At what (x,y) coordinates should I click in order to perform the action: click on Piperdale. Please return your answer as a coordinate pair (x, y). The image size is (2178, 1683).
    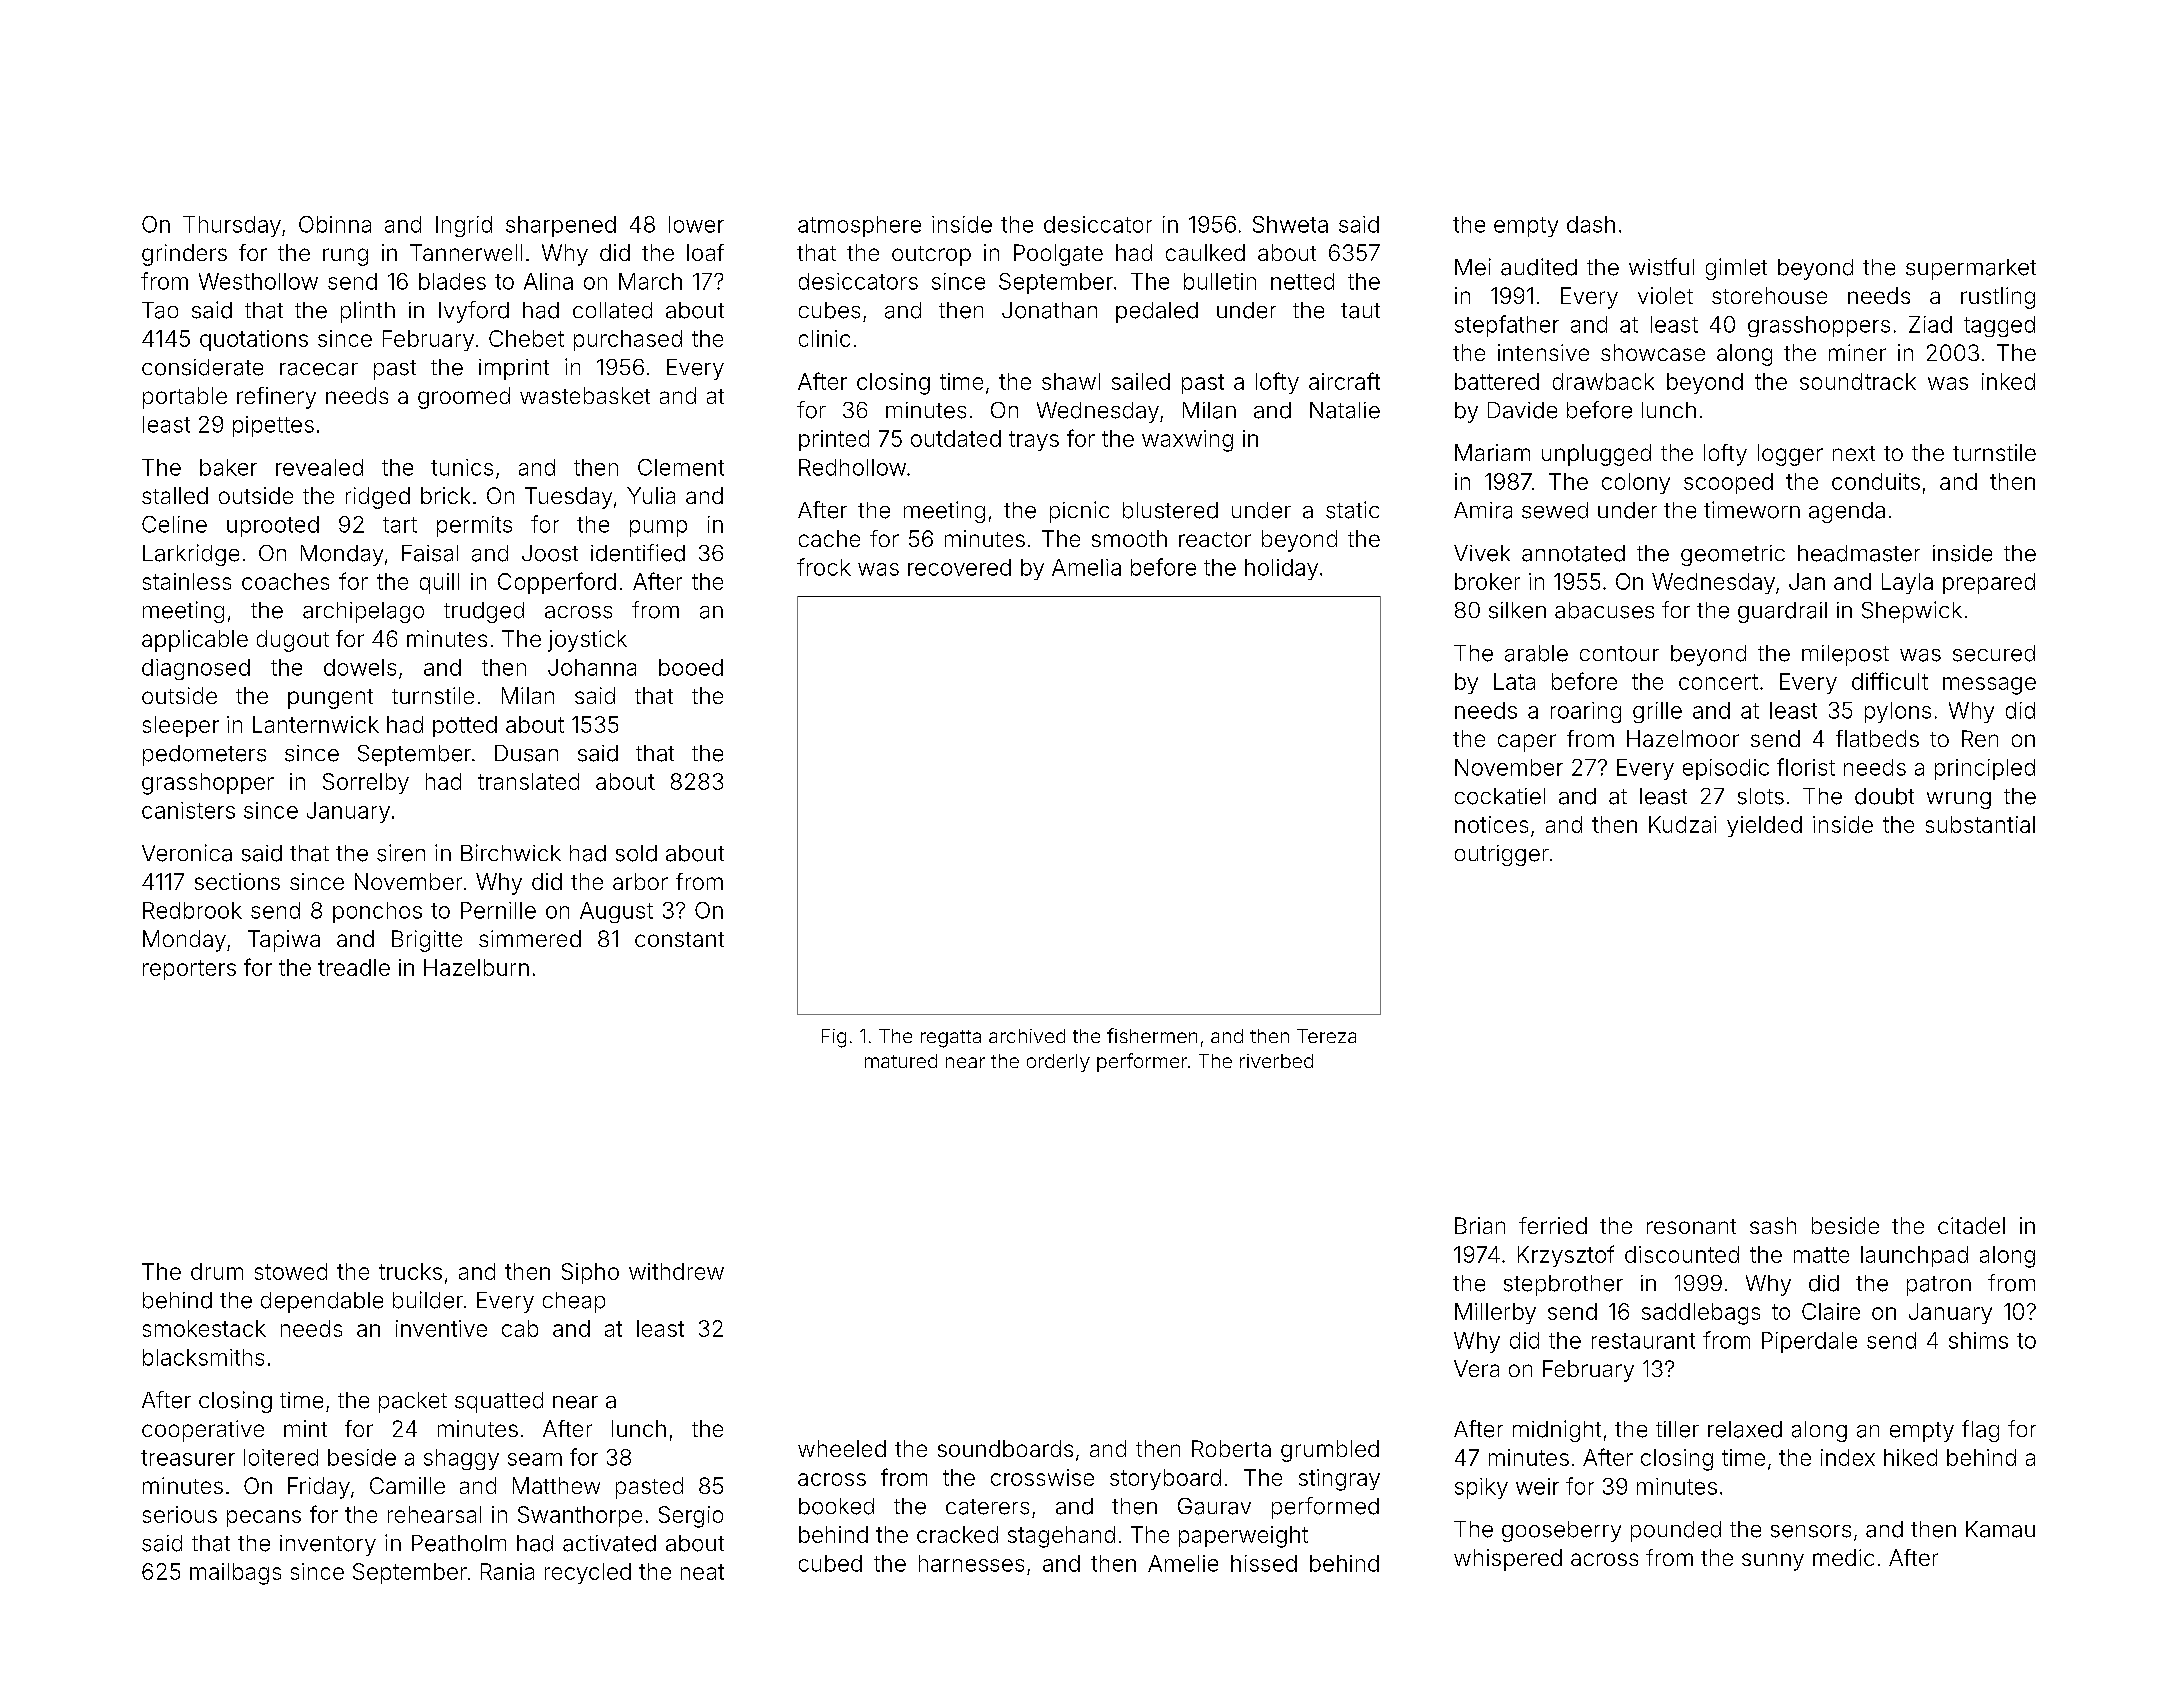
    Looking at the image, I should click on (1809, 1342).
